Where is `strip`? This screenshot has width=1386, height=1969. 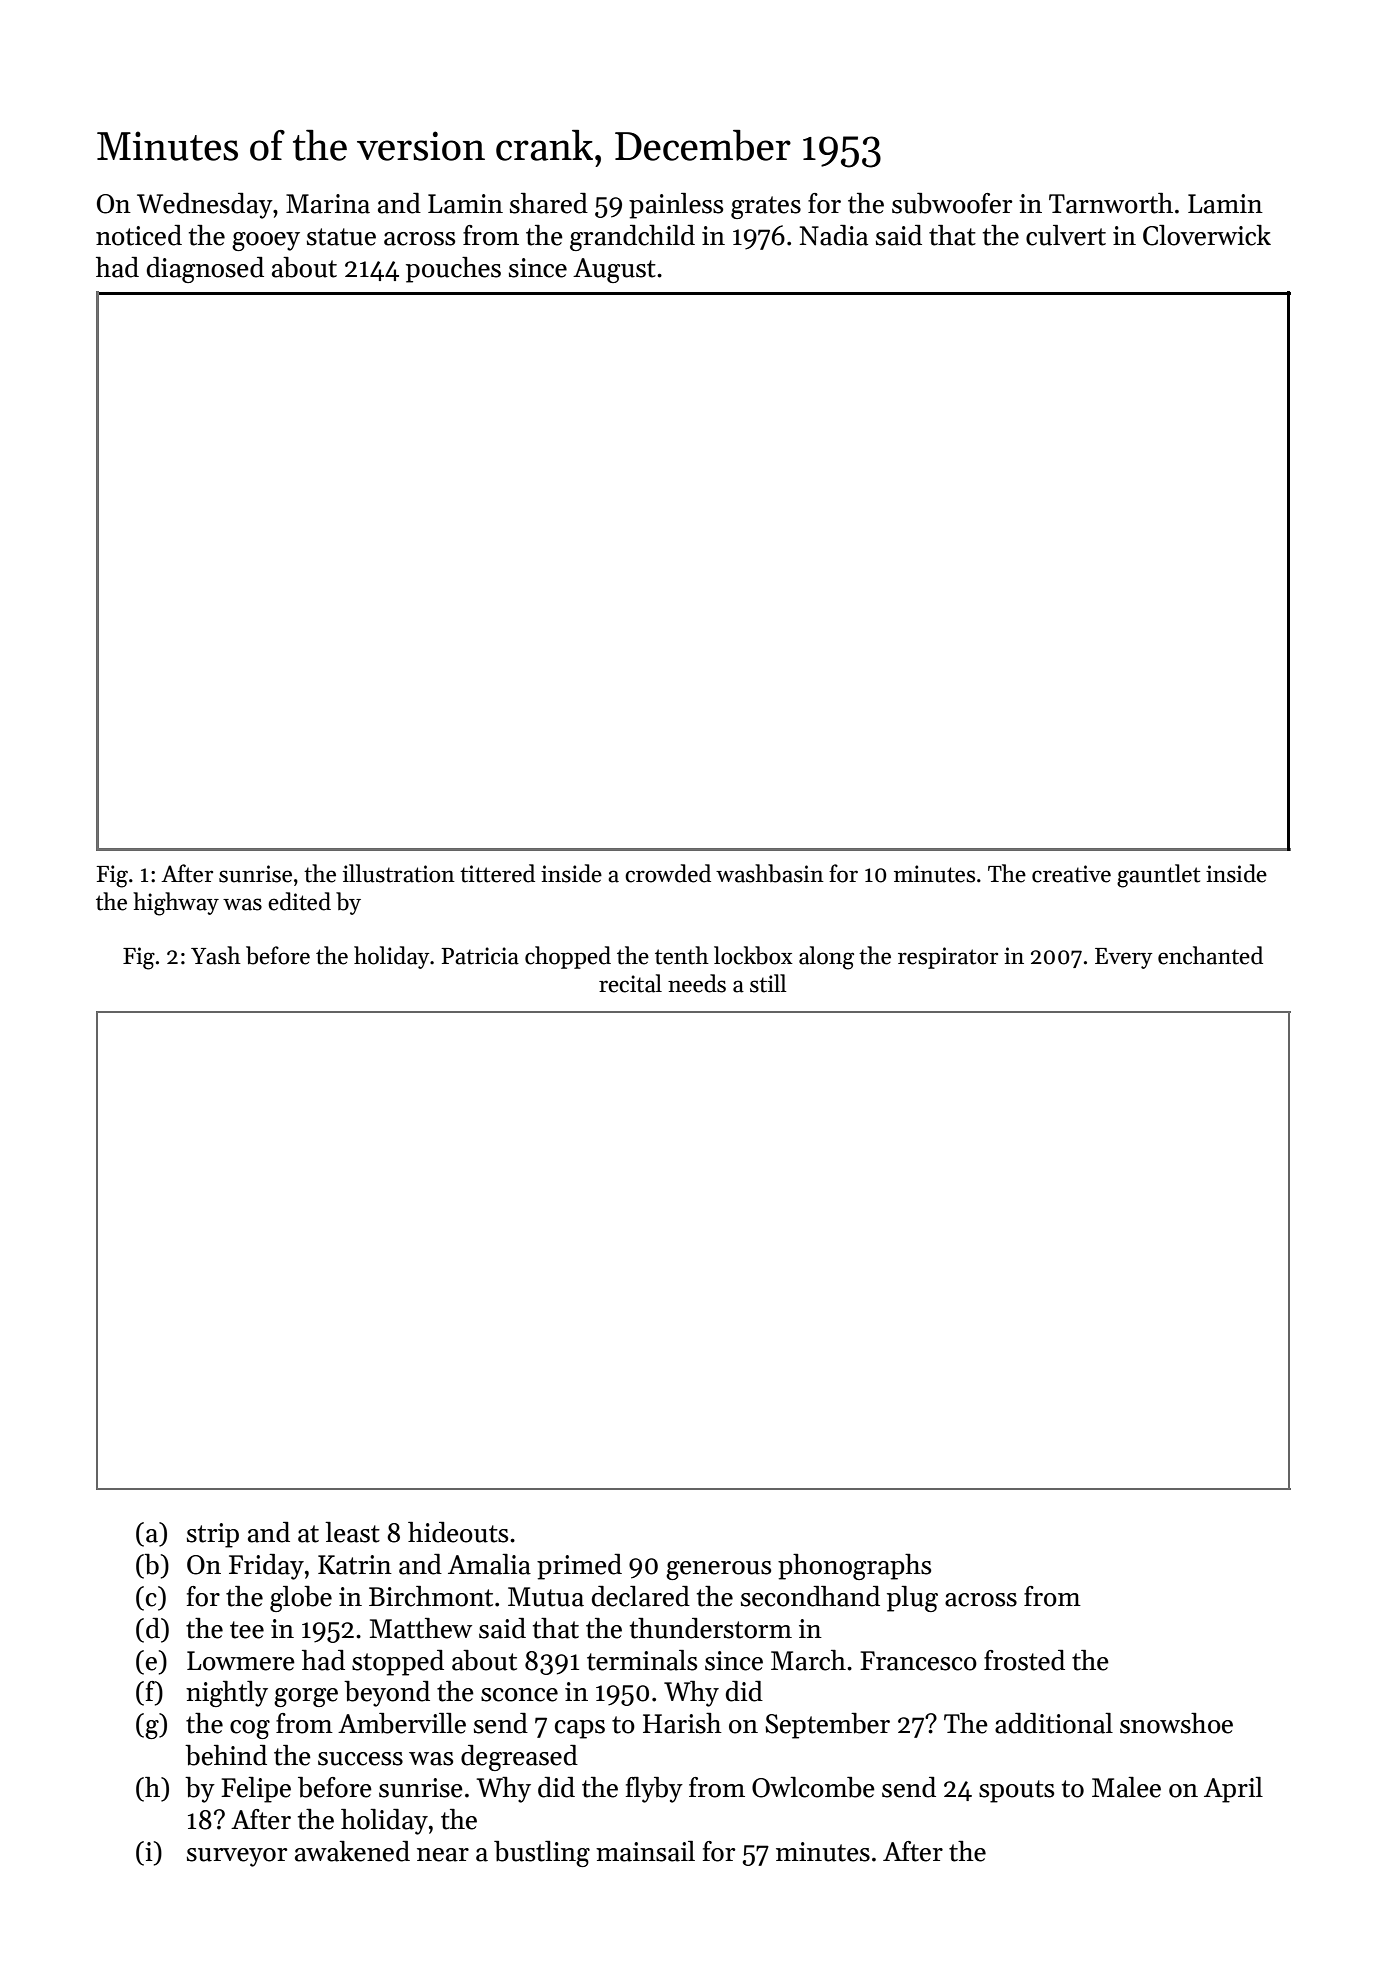
strip is located at coordinates (213, 1535).
